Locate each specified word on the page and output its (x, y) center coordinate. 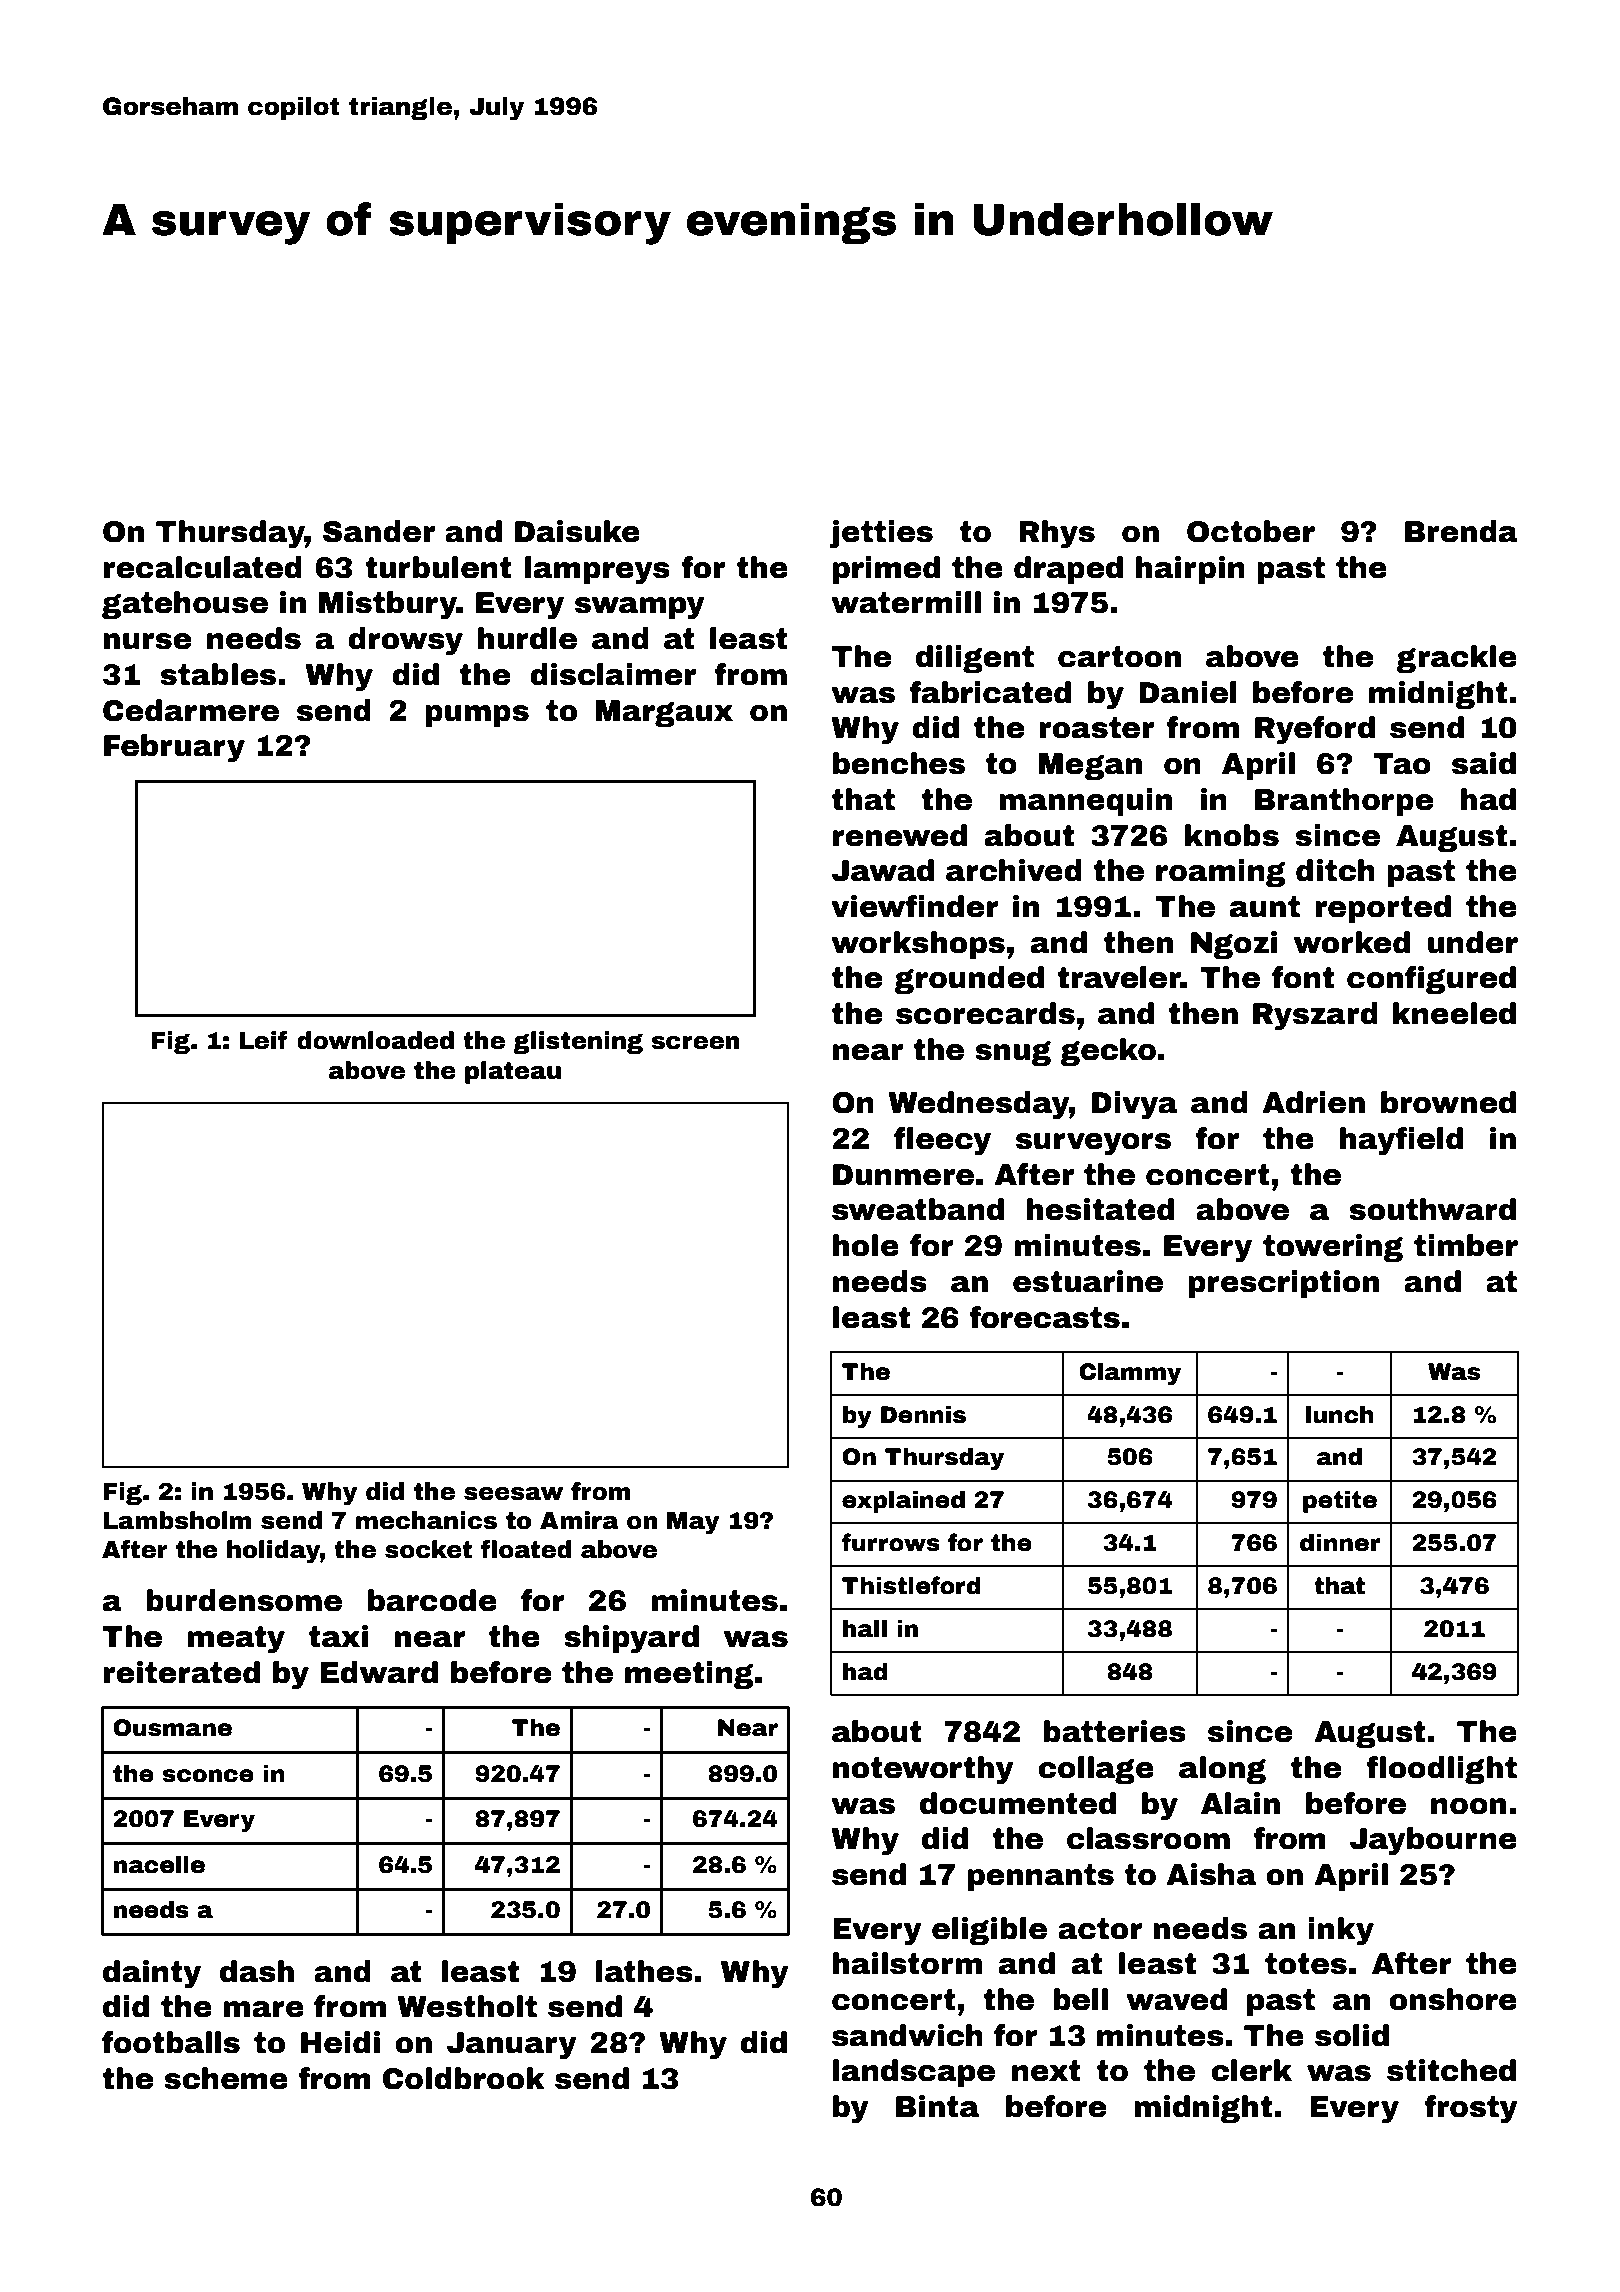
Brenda (1461, 531)
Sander (379, 531)
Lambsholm (177, 1520)
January (512, 2046)
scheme (226, 2078)
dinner (1340, 1543)
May (693, 1523)
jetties (881, 534)
